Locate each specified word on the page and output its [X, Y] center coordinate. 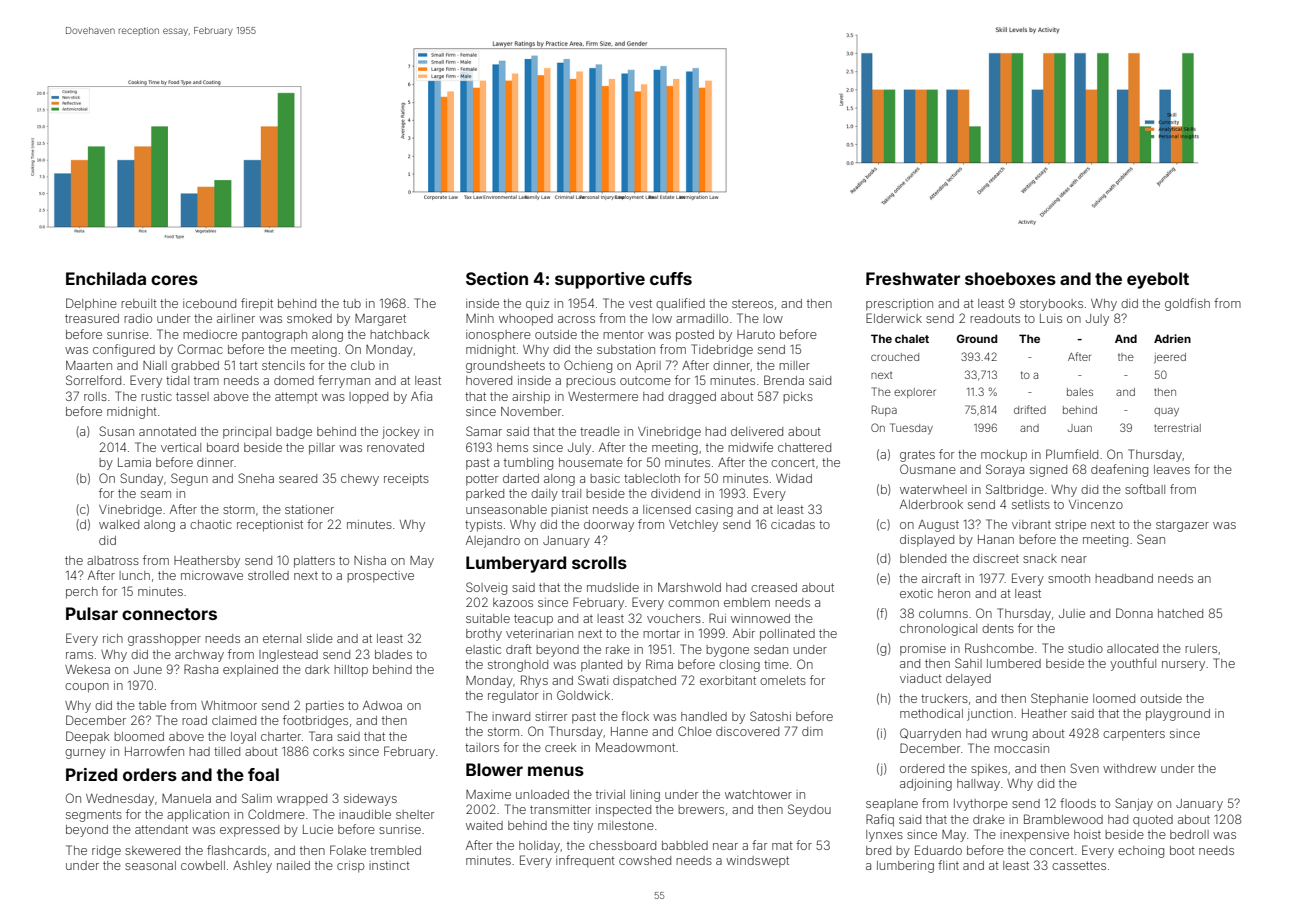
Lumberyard [516, 564]
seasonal [150, 865]
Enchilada [106, 278]
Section [497, 278]
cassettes [1079, 865]
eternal [282, 638]
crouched [895, 357]
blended [923, 558]
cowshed [645, 860]
